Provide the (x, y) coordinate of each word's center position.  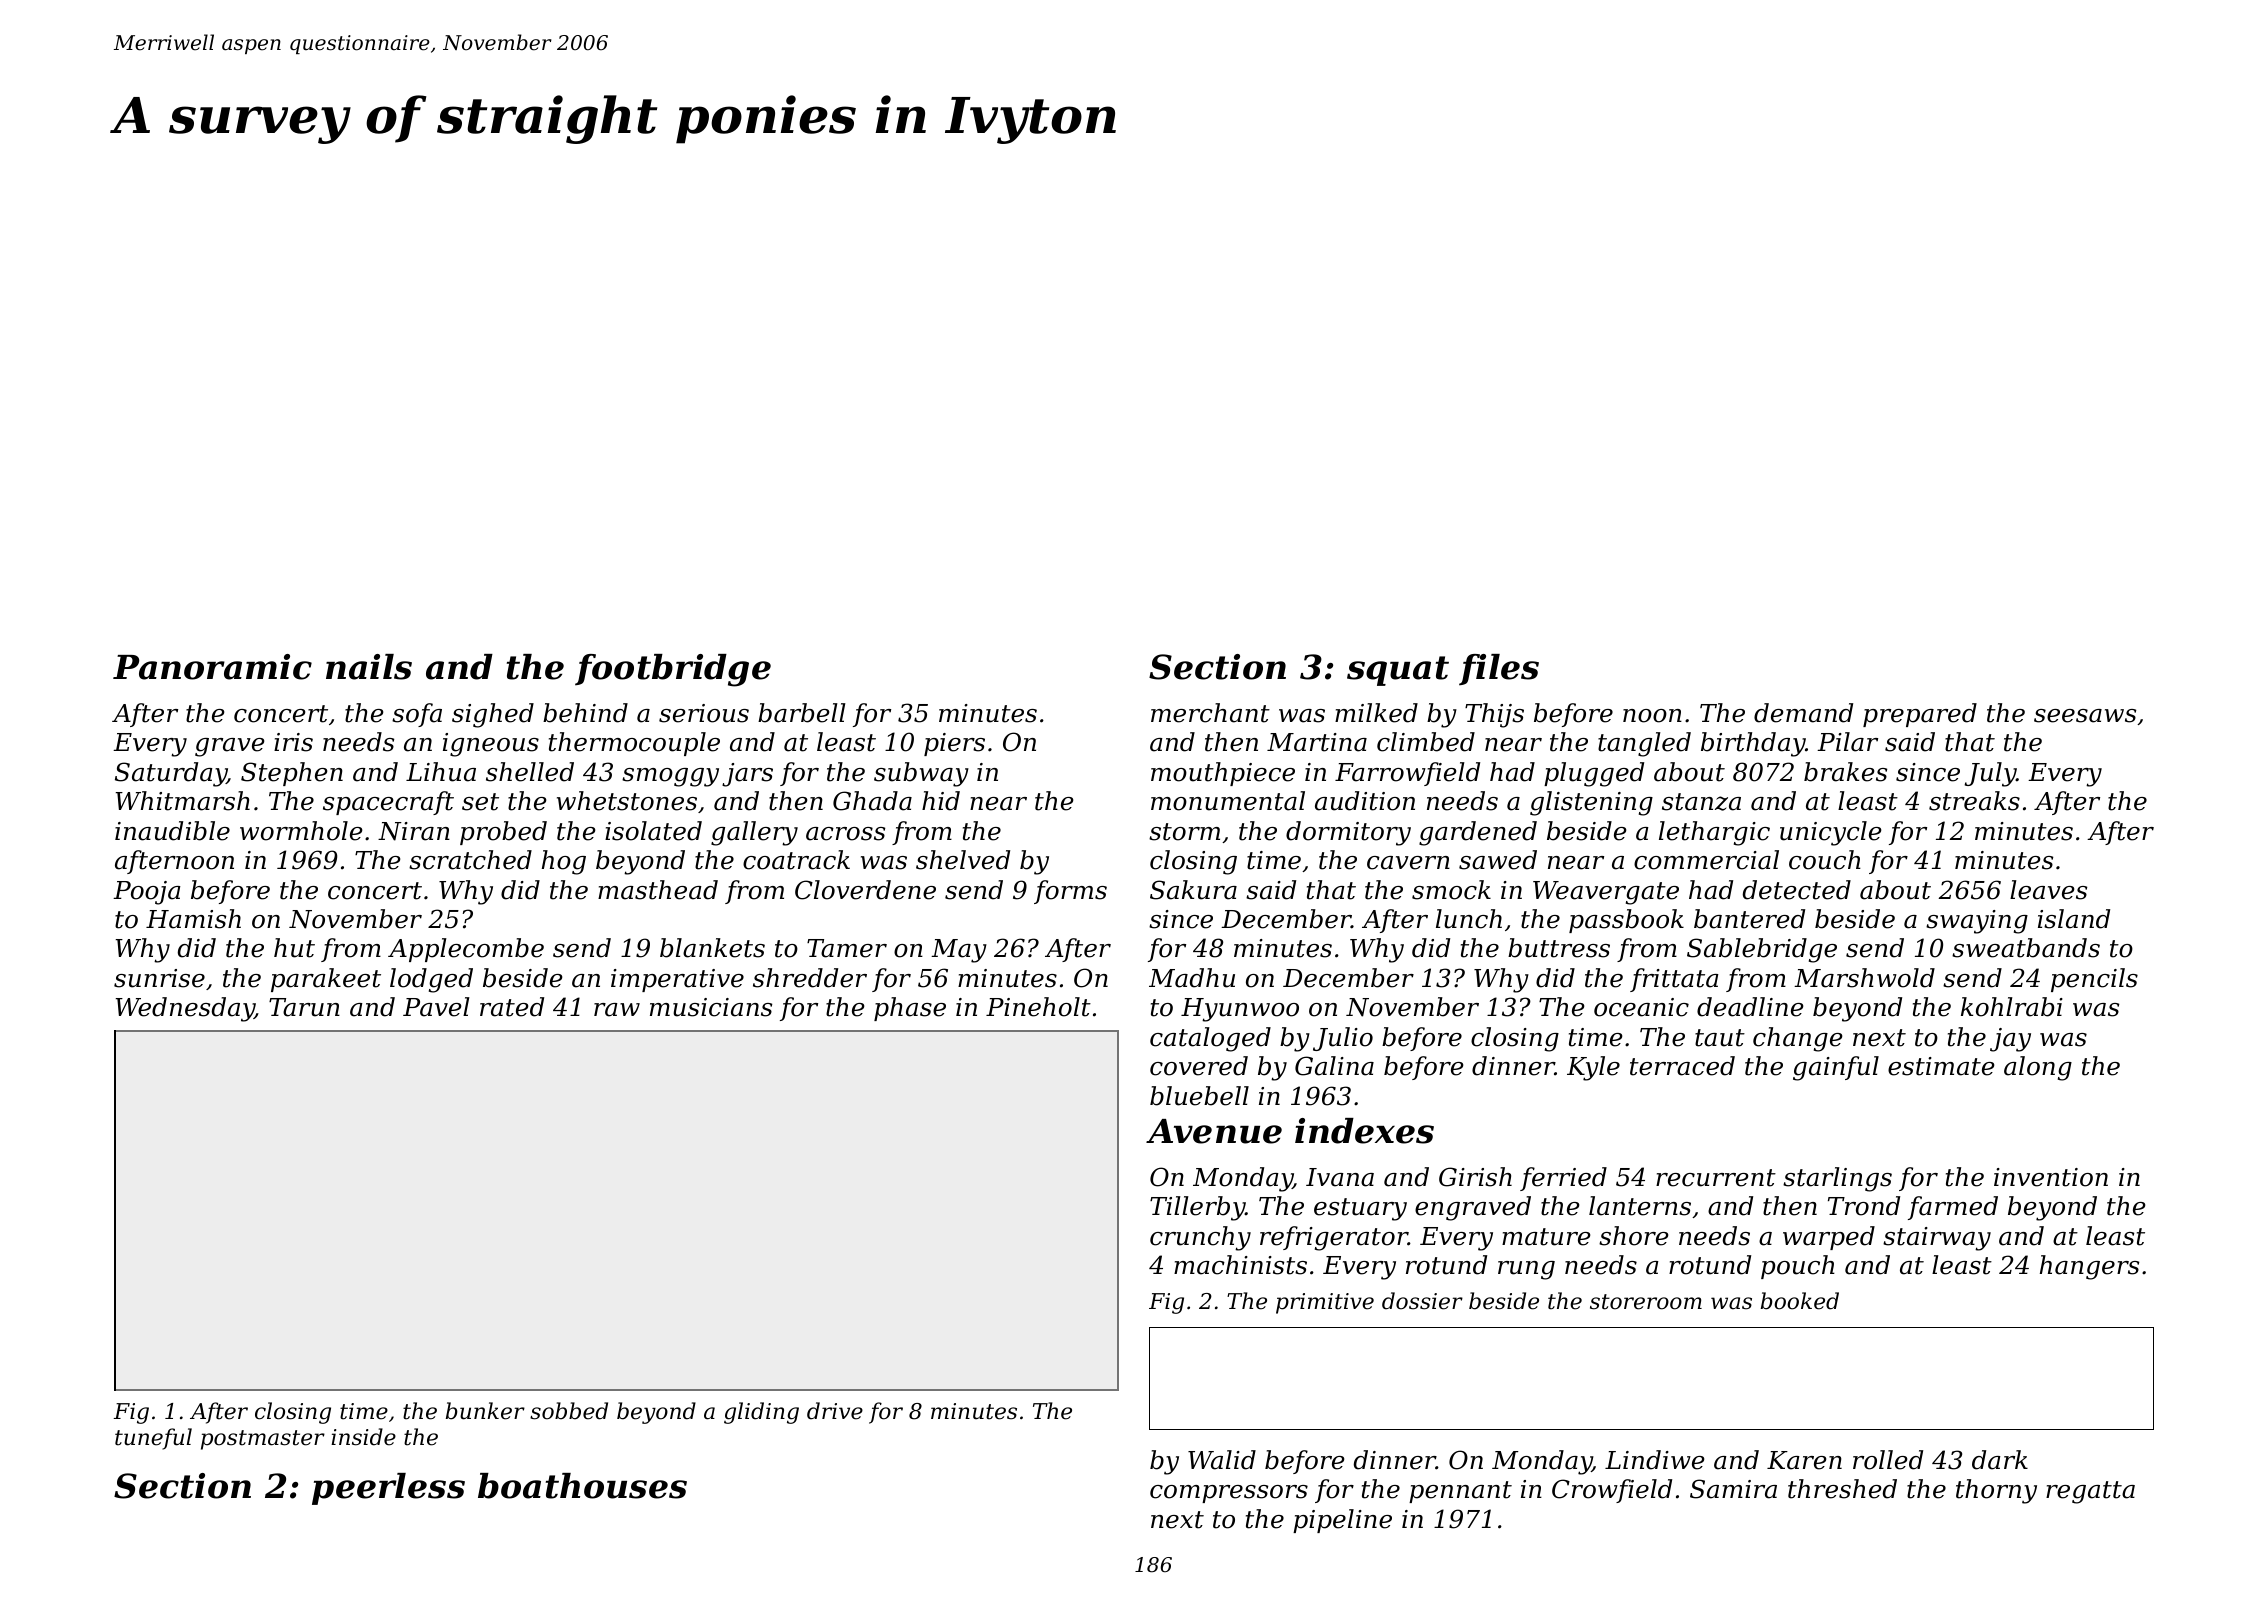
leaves (2048, 890)
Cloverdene (865, 890)
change (1797, 1039)
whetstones (627, 801)
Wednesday (185, 1009)
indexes (1364, 1131)
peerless (388, 1489)
